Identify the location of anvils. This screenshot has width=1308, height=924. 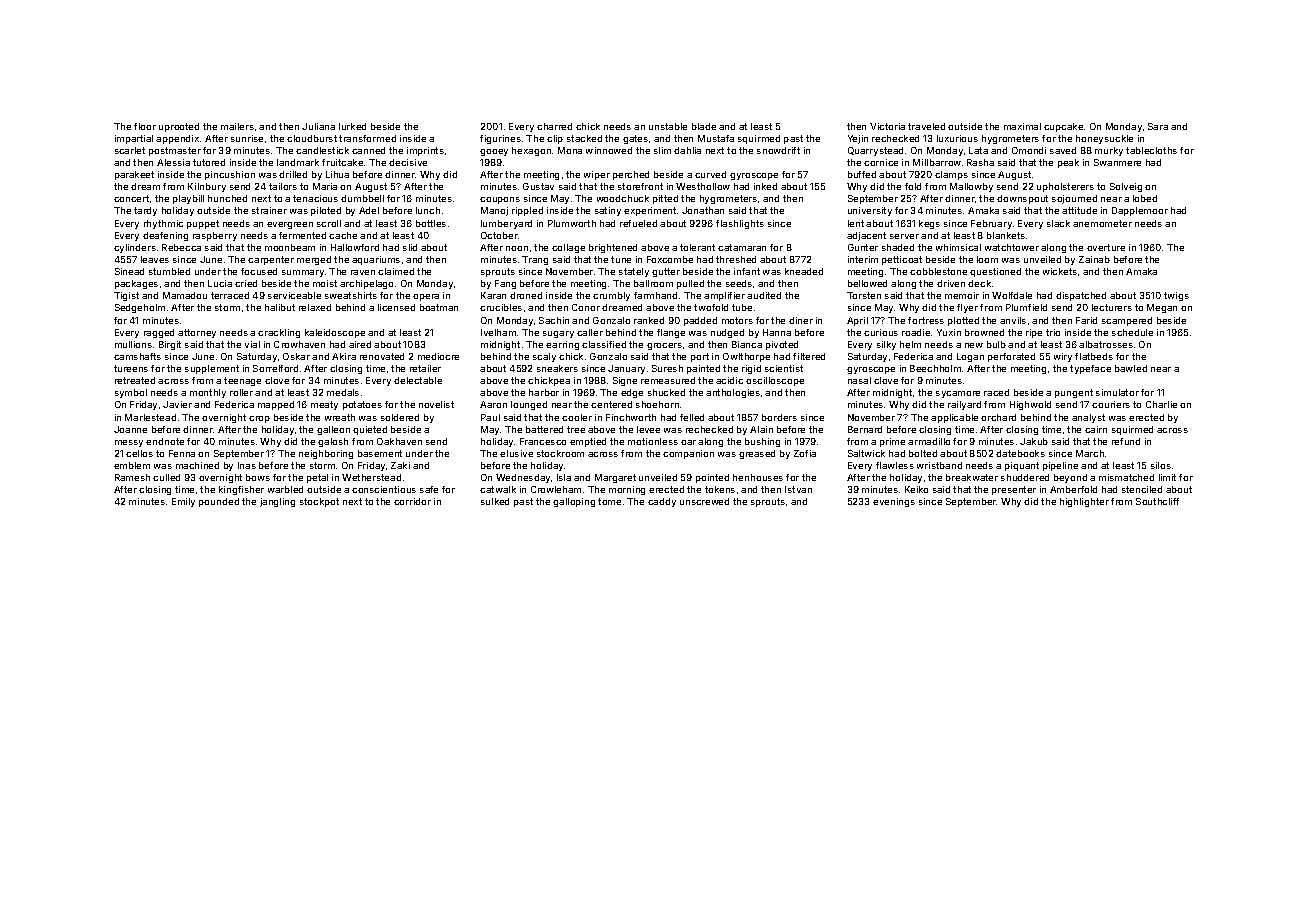
(1013, 320).
